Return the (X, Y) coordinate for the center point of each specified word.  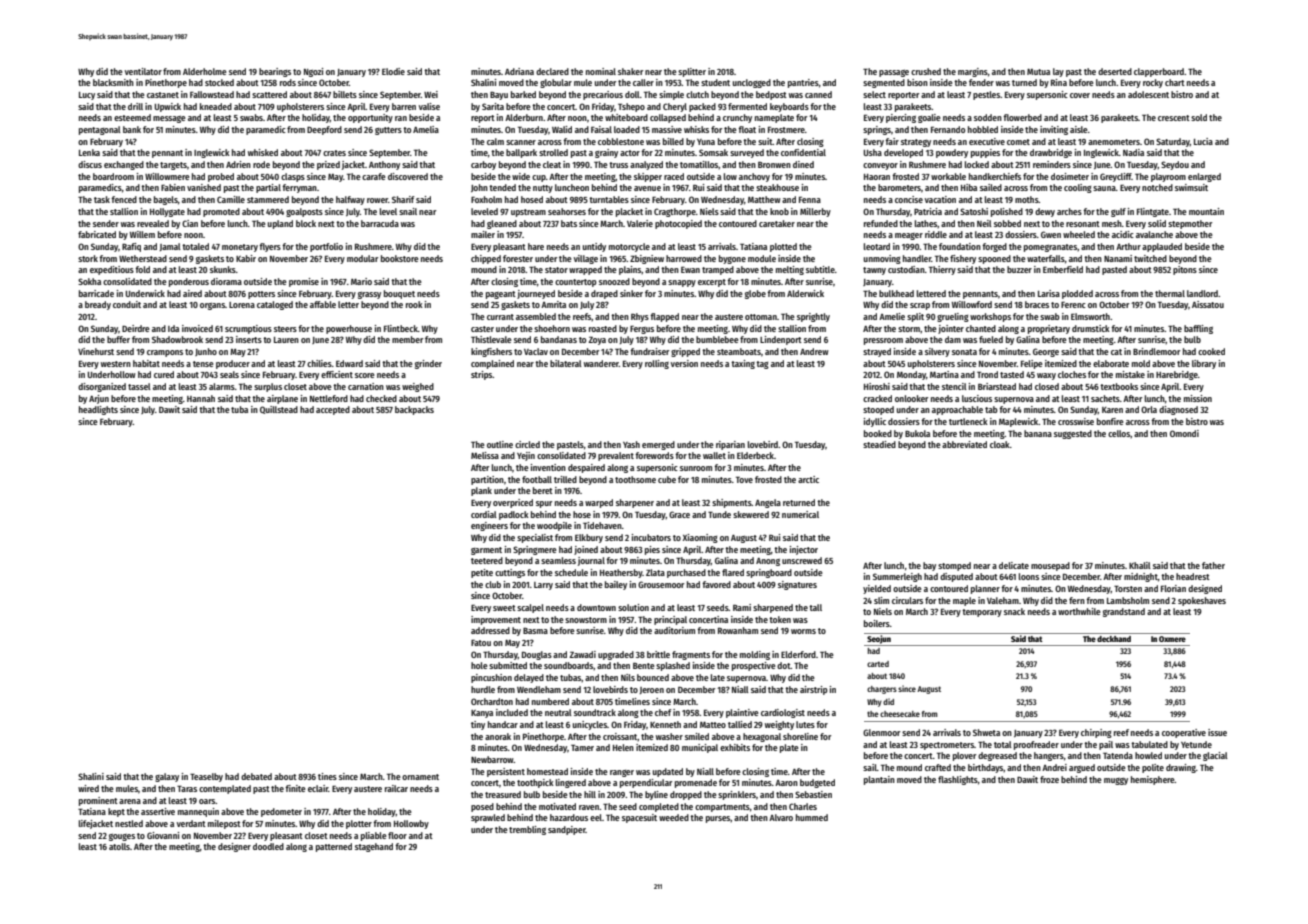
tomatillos (699, 164)
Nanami (1118, 258)
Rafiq (131, 247)
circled (527, 444)
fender (981, 82)
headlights (98, 410)
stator (556, 270)
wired (88, 788)
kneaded (216, 106)
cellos (1119, 433)
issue (1217, 732)
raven (589, 807)
